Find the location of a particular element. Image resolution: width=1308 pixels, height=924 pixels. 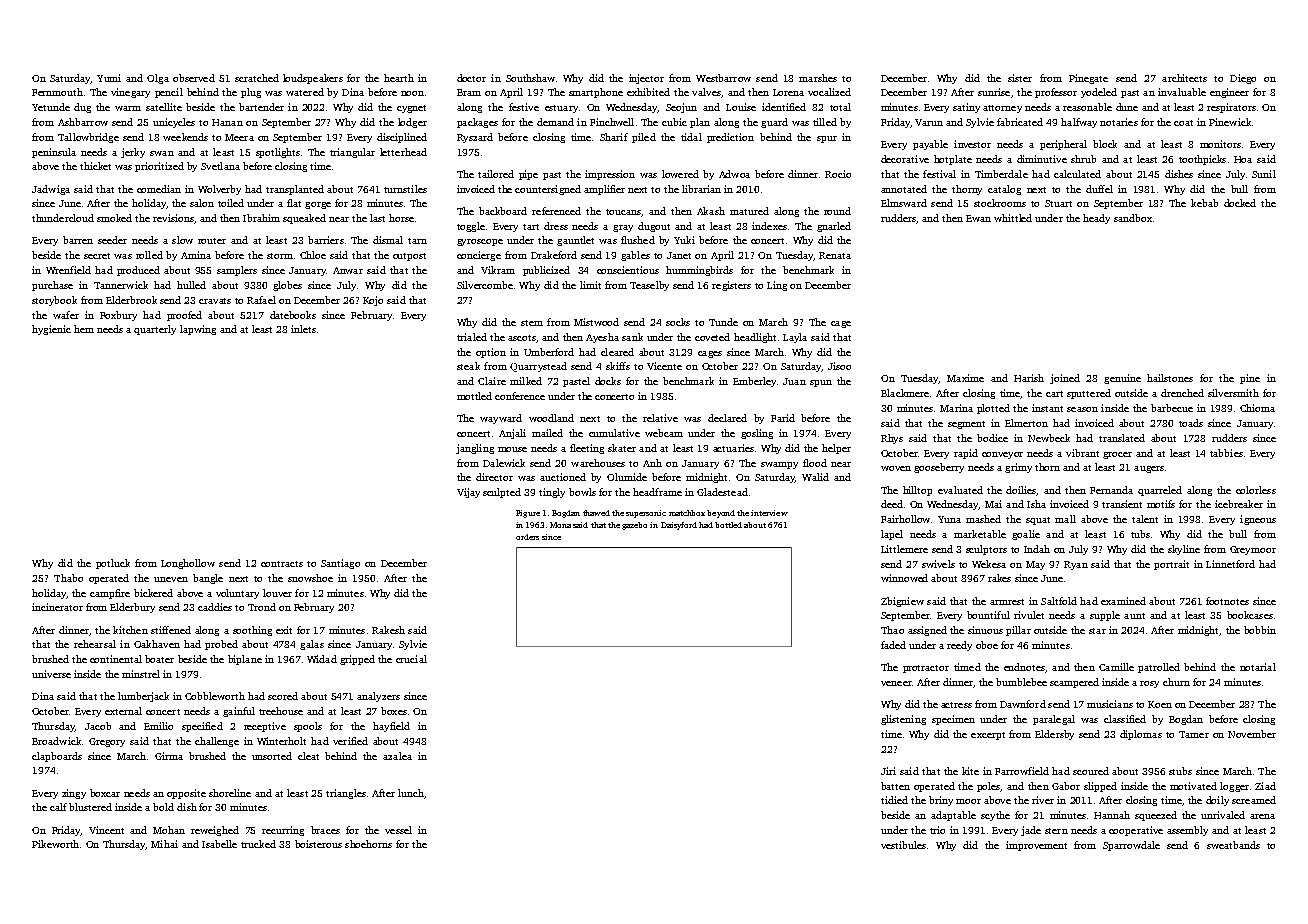

Svetlana is located at coordinates (220, 166).
